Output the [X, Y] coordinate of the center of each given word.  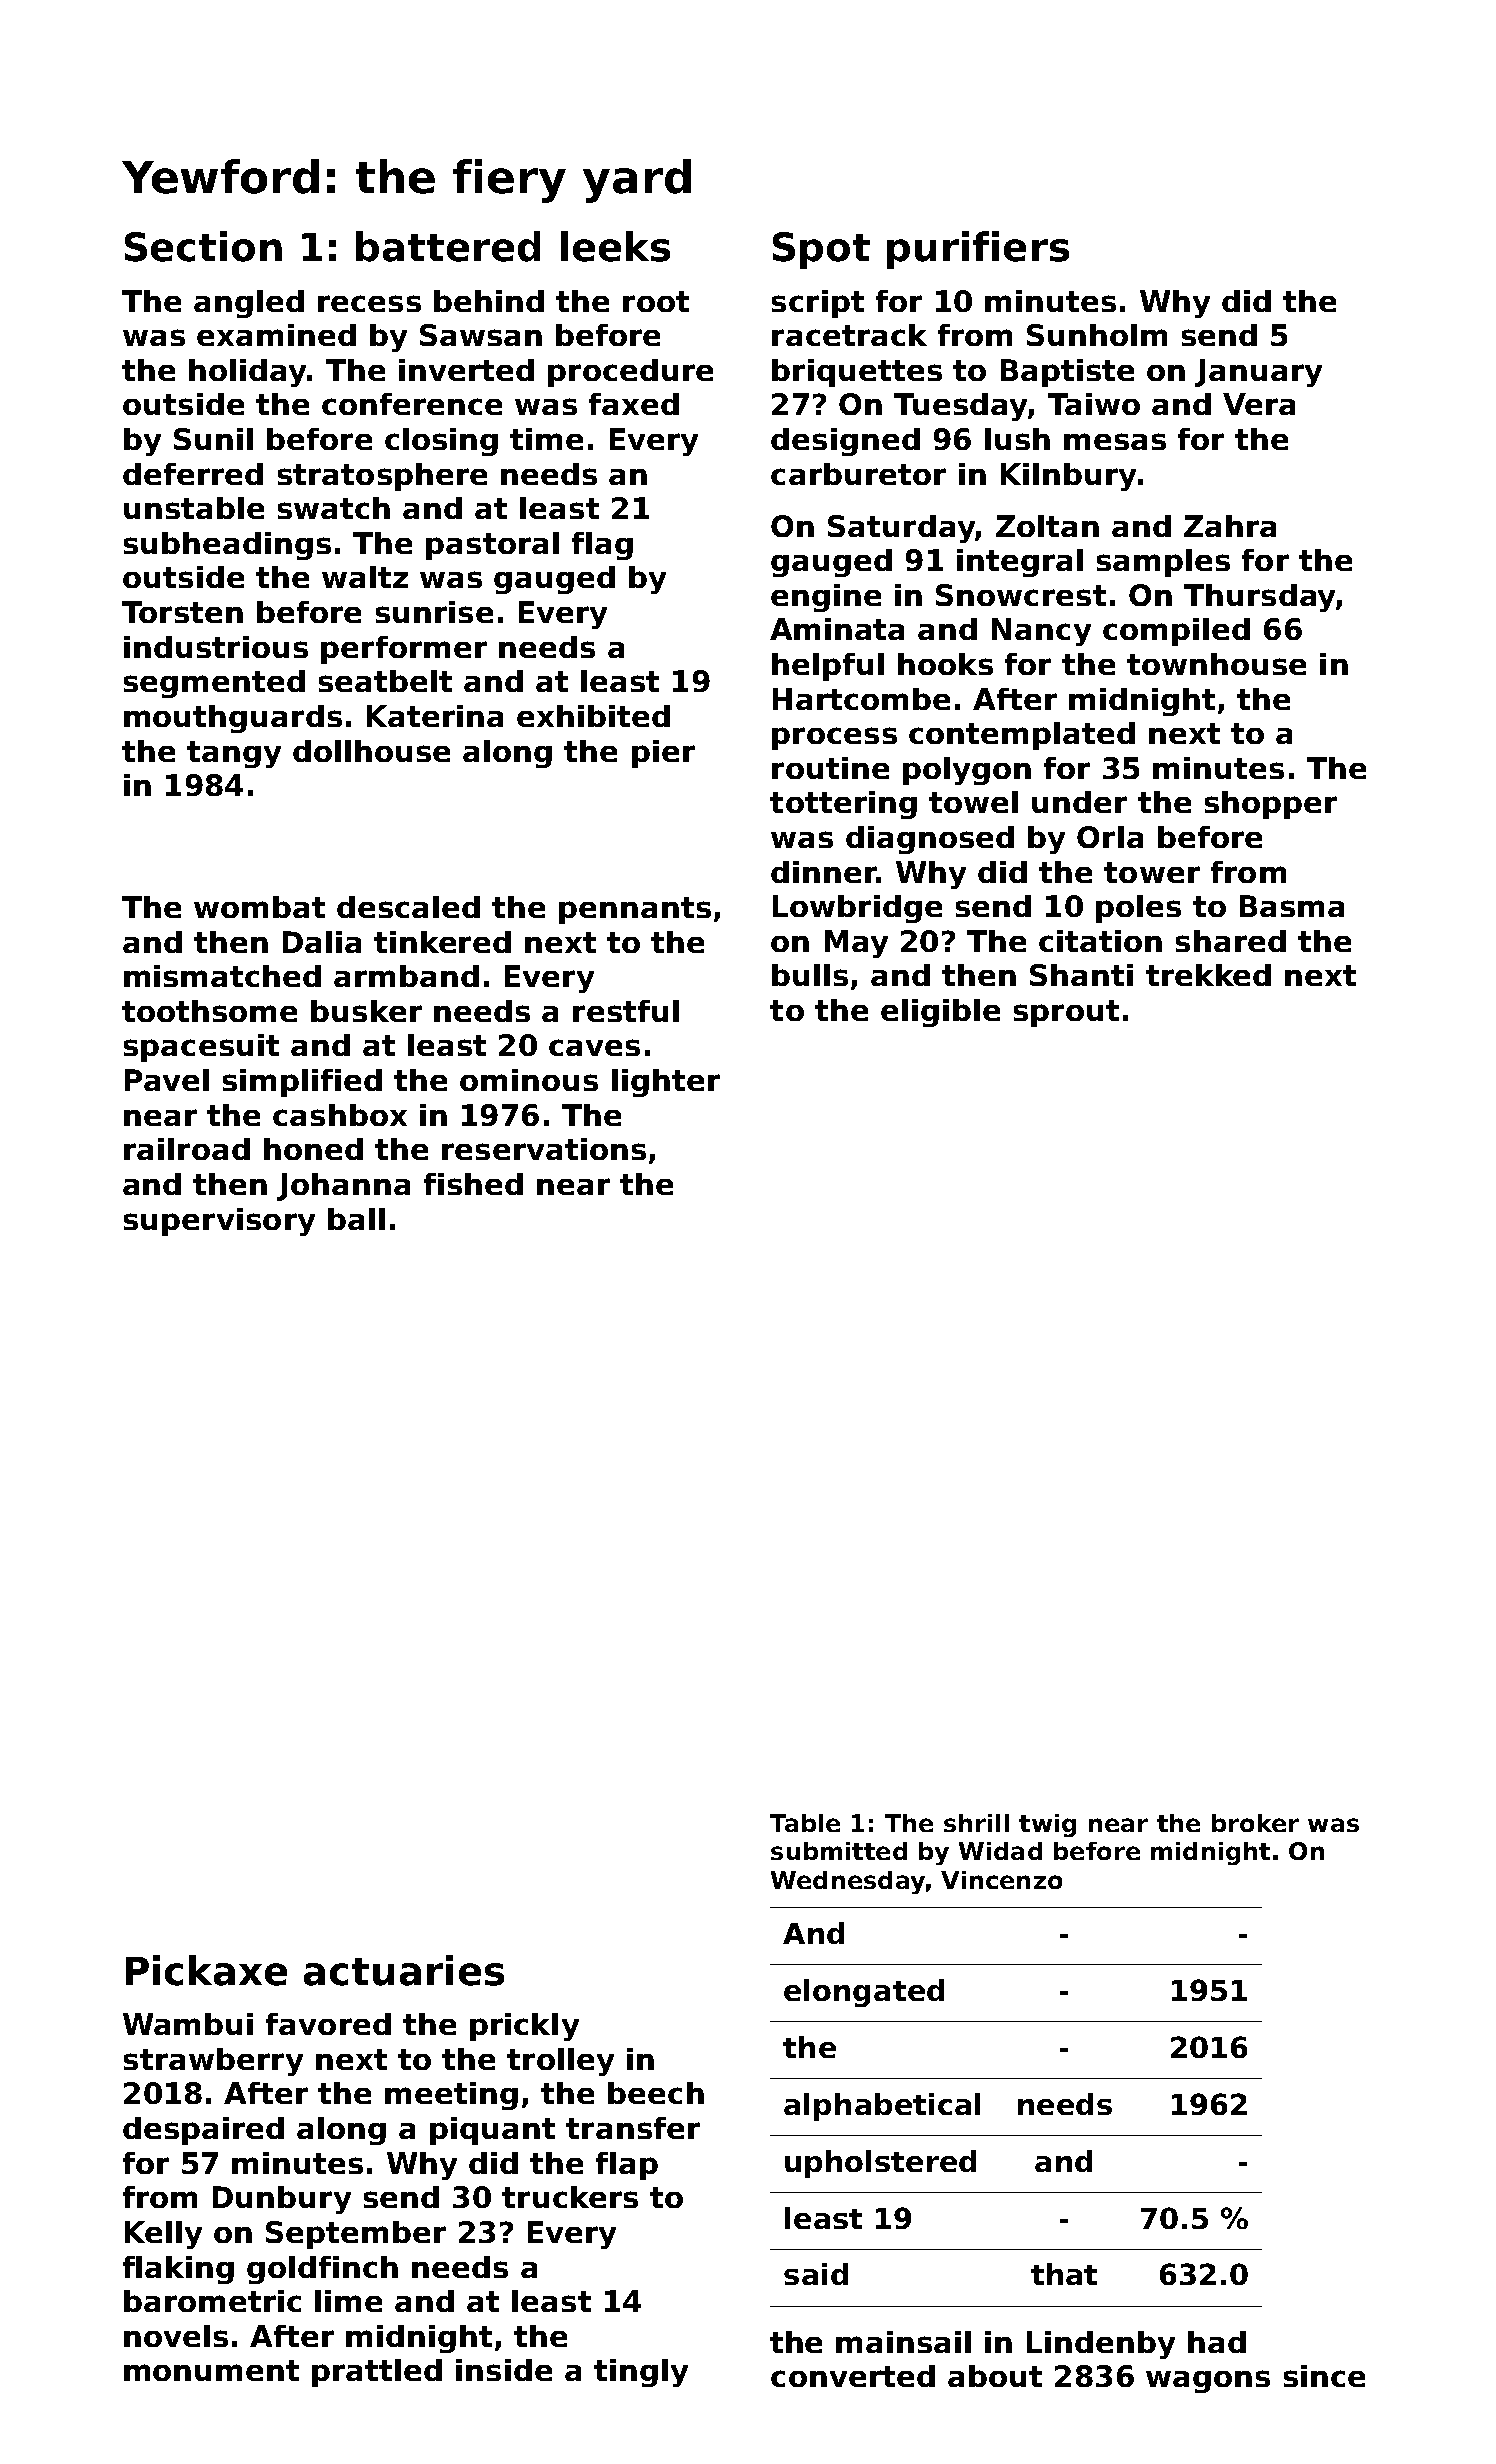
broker [1255, 1823]
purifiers [978, 250]
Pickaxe [206, 1970]
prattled [377, 2373]
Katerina [435, 716]
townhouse [1216, 664]
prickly [524, 2027]
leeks [615, 246]
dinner [824, 872]
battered [448, 246]
